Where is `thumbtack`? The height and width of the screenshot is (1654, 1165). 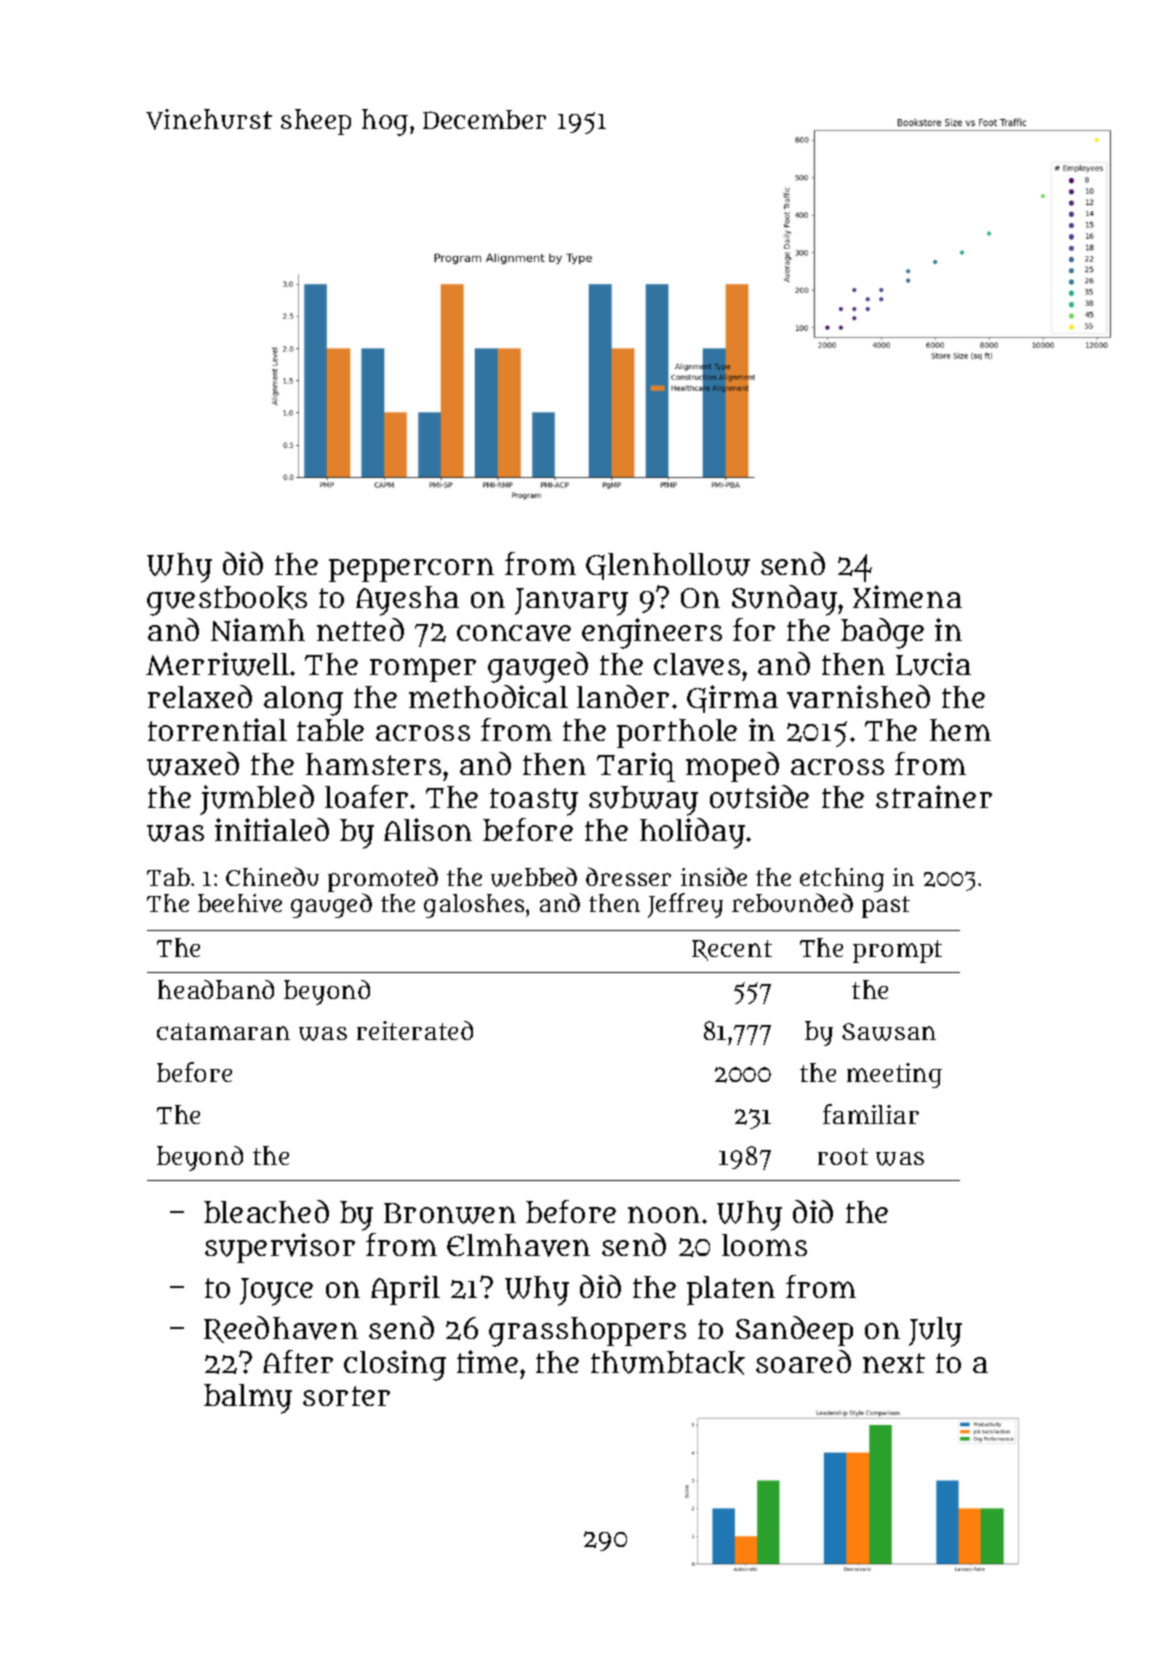 thumbtack is located at coordinates (668, 1363).
